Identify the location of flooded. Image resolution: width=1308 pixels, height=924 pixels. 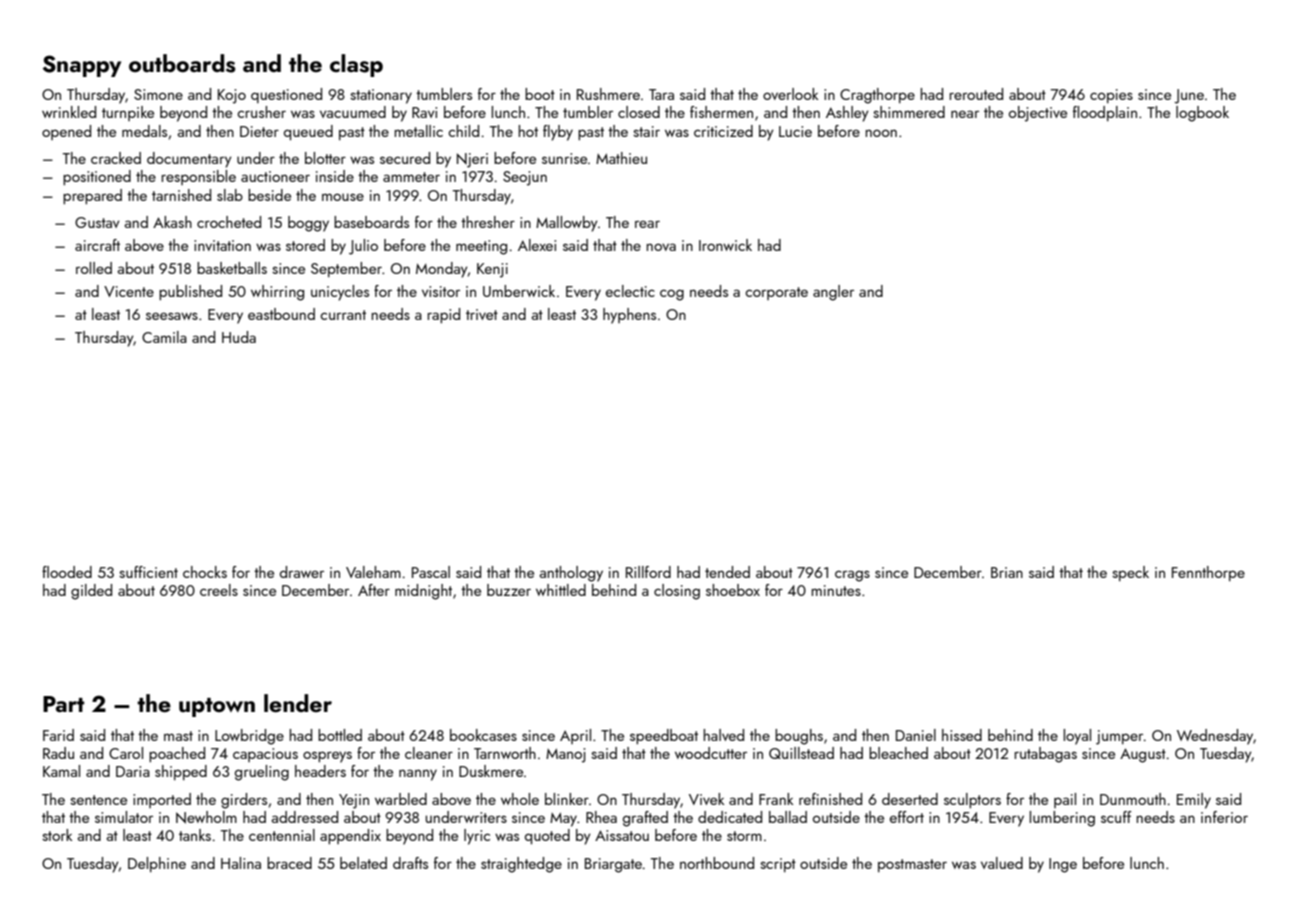
(67, 572).
